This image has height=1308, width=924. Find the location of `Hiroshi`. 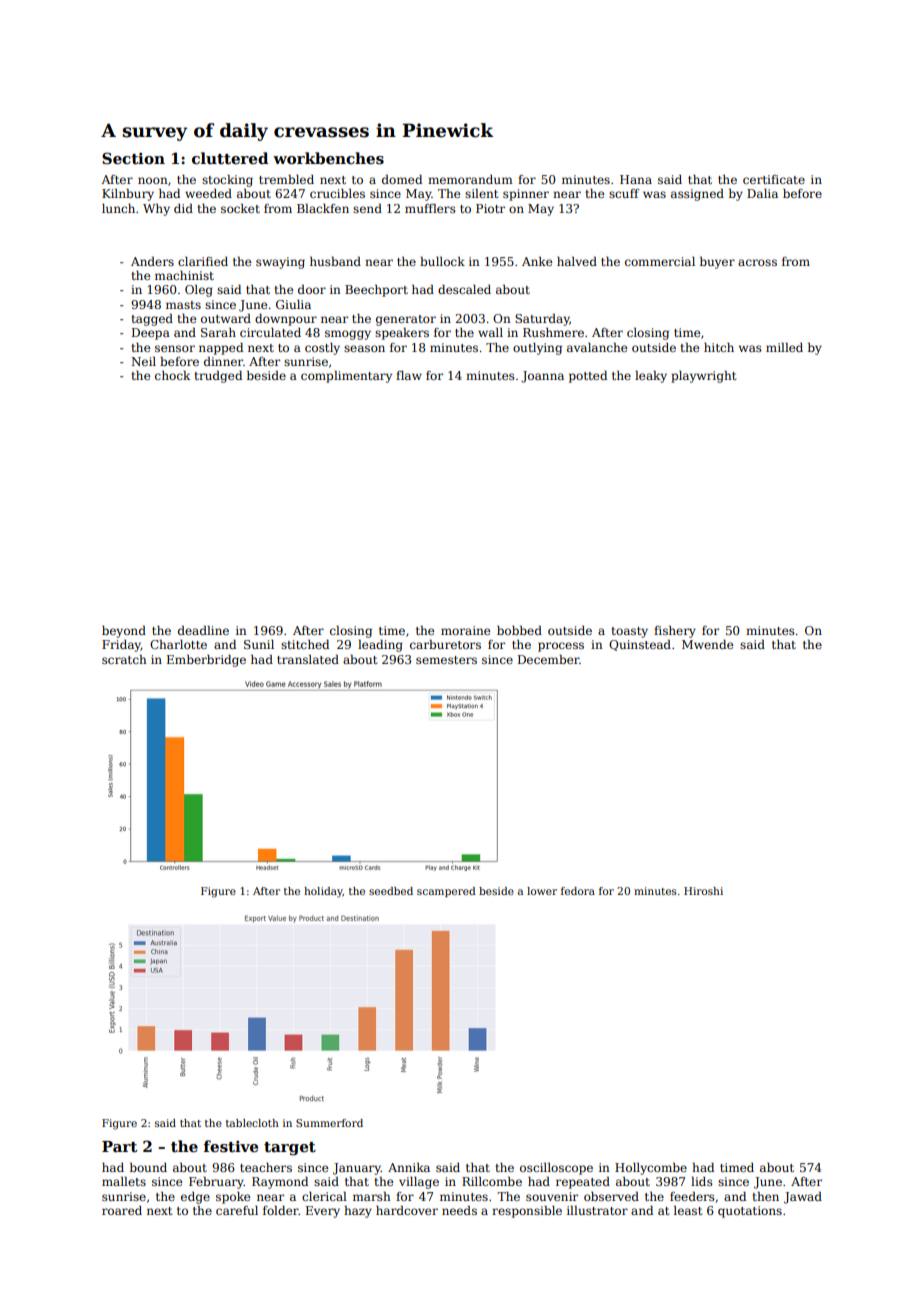

Hiroshi is located at coordinates (703, 891).
